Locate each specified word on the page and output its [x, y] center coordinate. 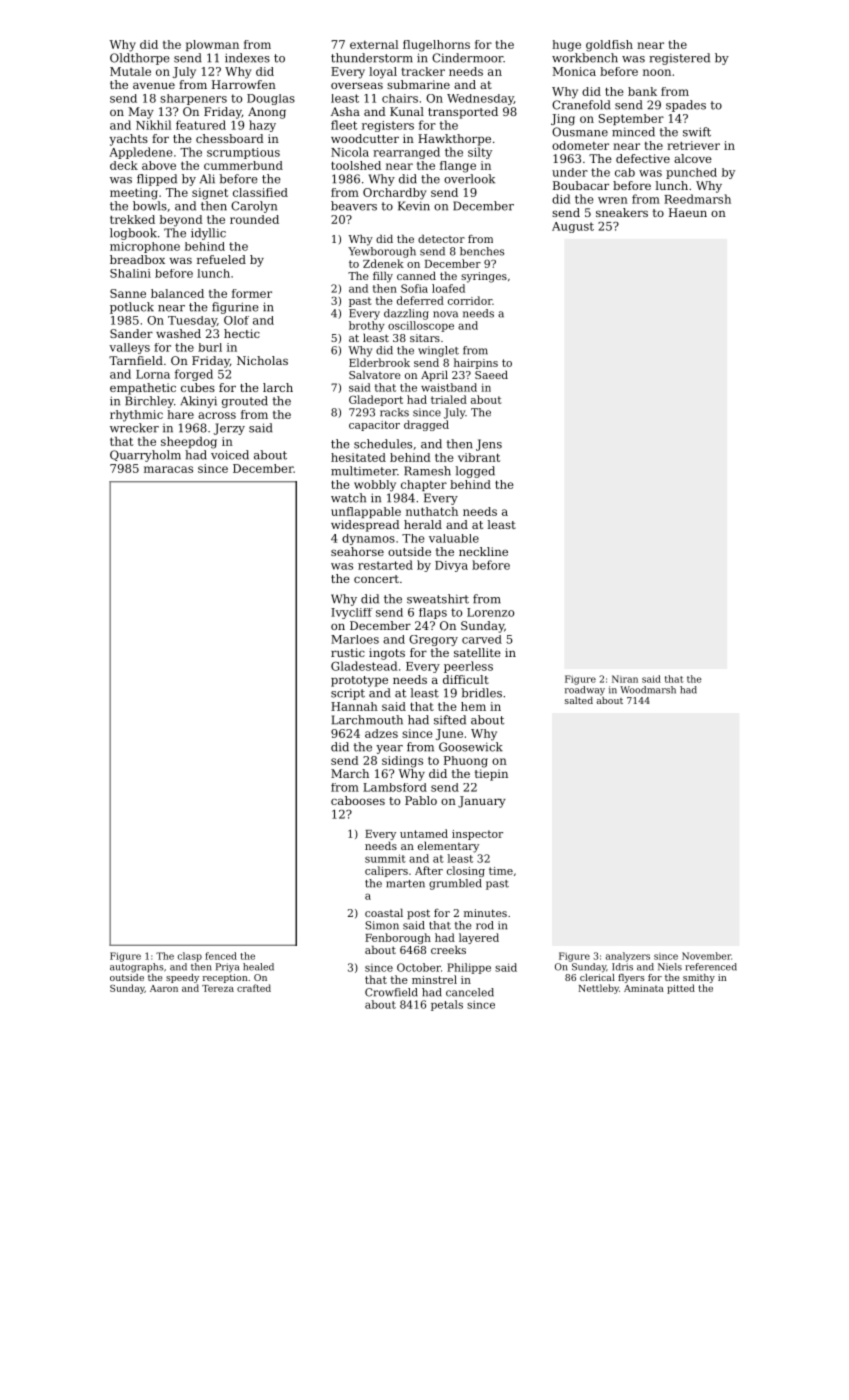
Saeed [491, 375]
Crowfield [391, 992]
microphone [145, 247]
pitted [681, 989]
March [350, 773]
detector [441, 238]
